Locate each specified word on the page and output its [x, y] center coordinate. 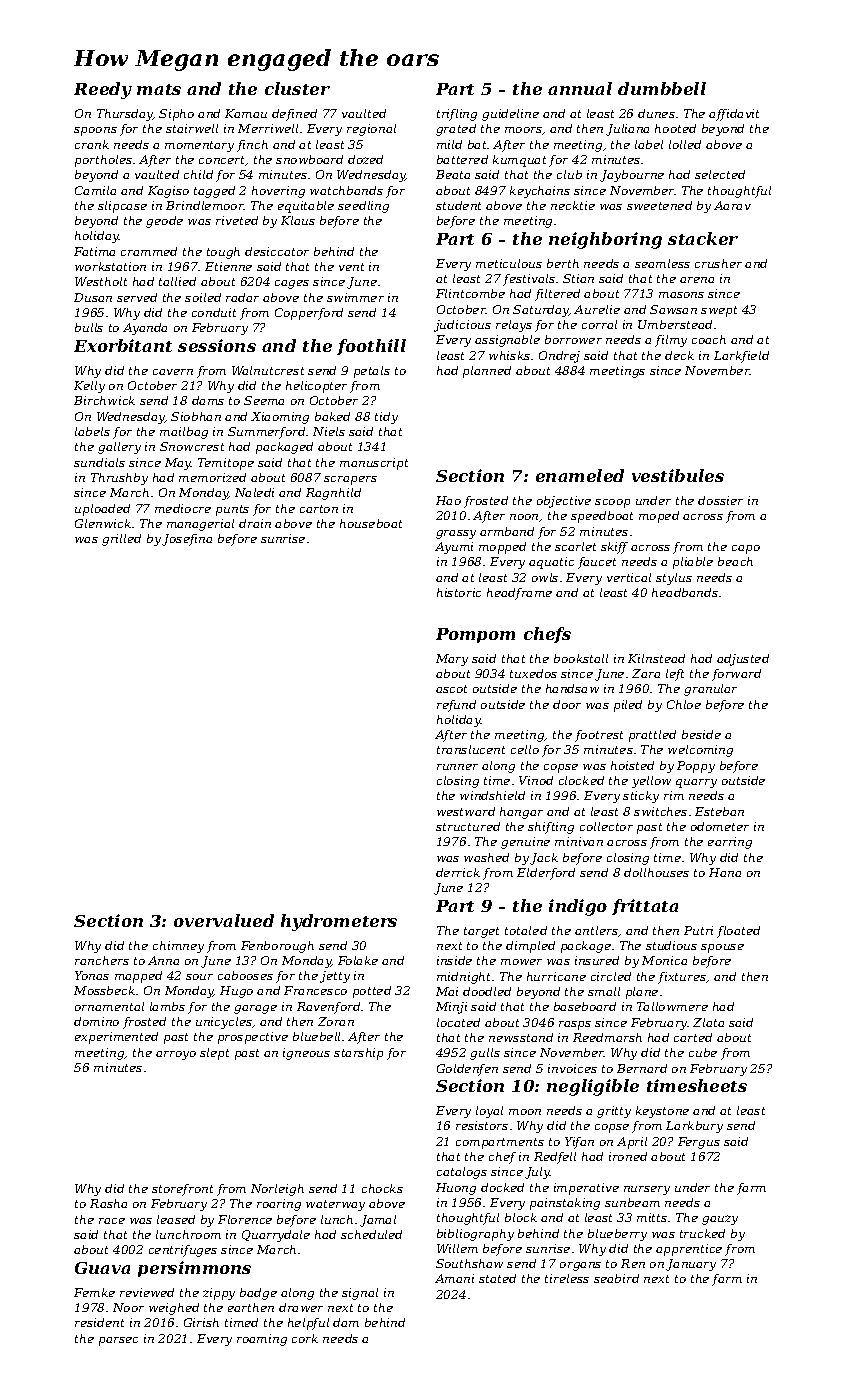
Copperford [309, 314]
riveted [237, 220]
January [691, 1265]
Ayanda [145, 329]
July [537, 1173]
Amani [454, 1278]
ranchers [102, 960]
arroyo [176, 1055]
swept [719, 311]
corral [599, 324]
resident [99, 1322]
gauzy [720, 1220]
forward [736, 675]
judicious [462, 326]
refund [456, 706]
